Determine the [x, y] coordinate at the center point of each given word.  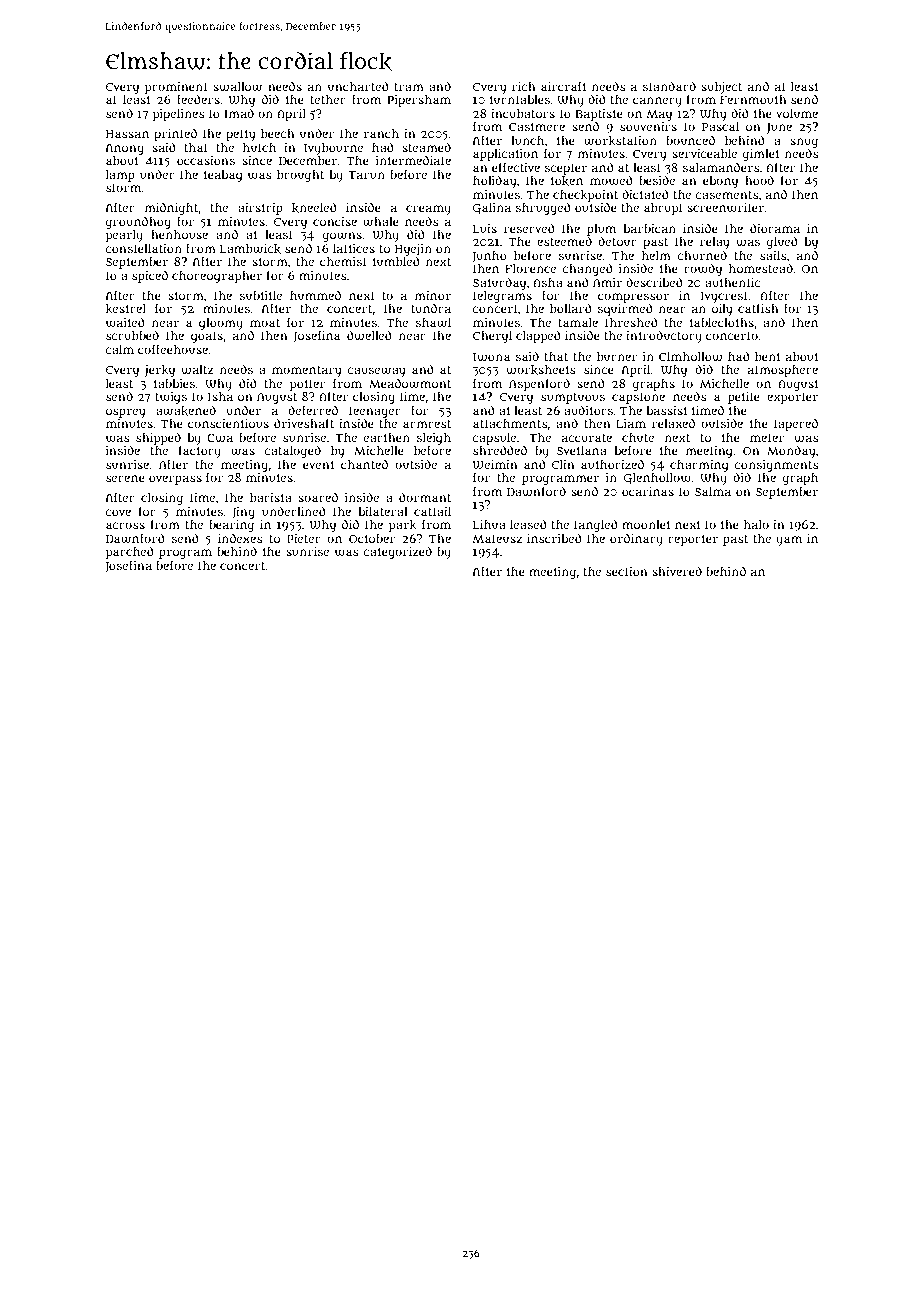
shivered [677, 571]
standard [669, 86]
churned [702, 255]
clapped [538, 336]
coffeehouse [173, 349]
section [627, 571]
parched [130, 552]
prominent [176, 88]
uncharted [358, 86]
